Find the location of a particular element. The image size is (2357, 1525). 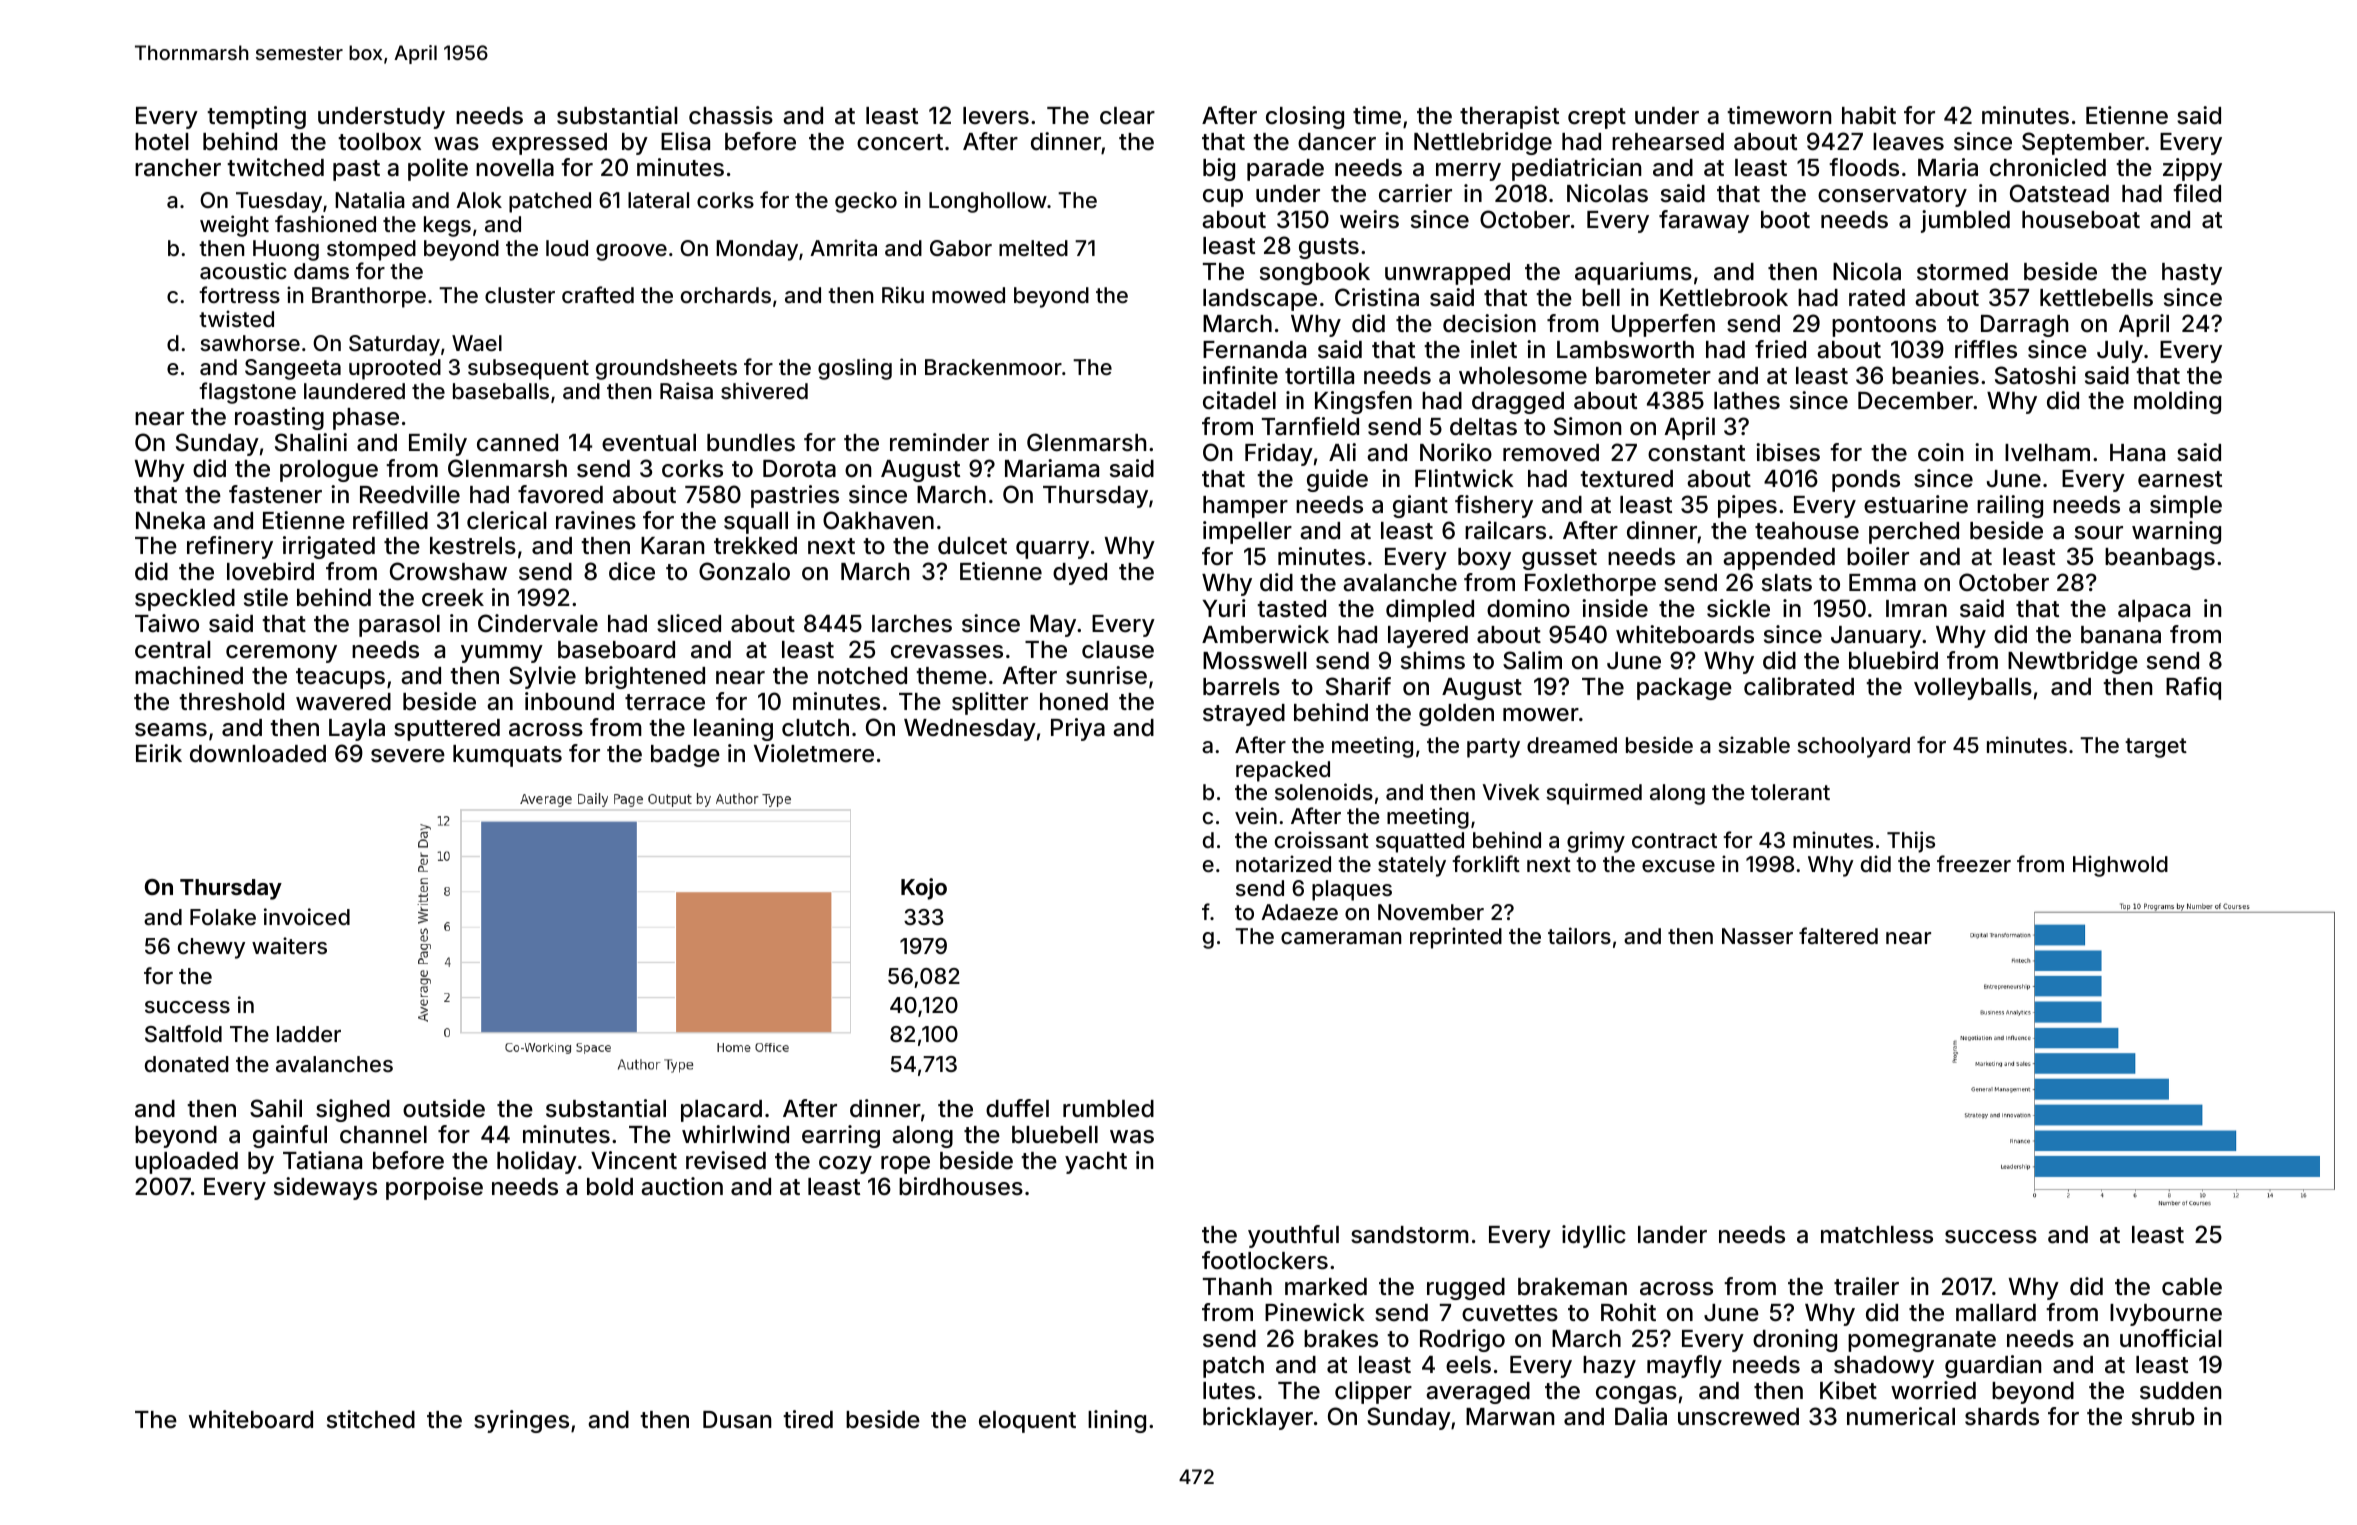

croissant is located at coordinates (1322, 839).
